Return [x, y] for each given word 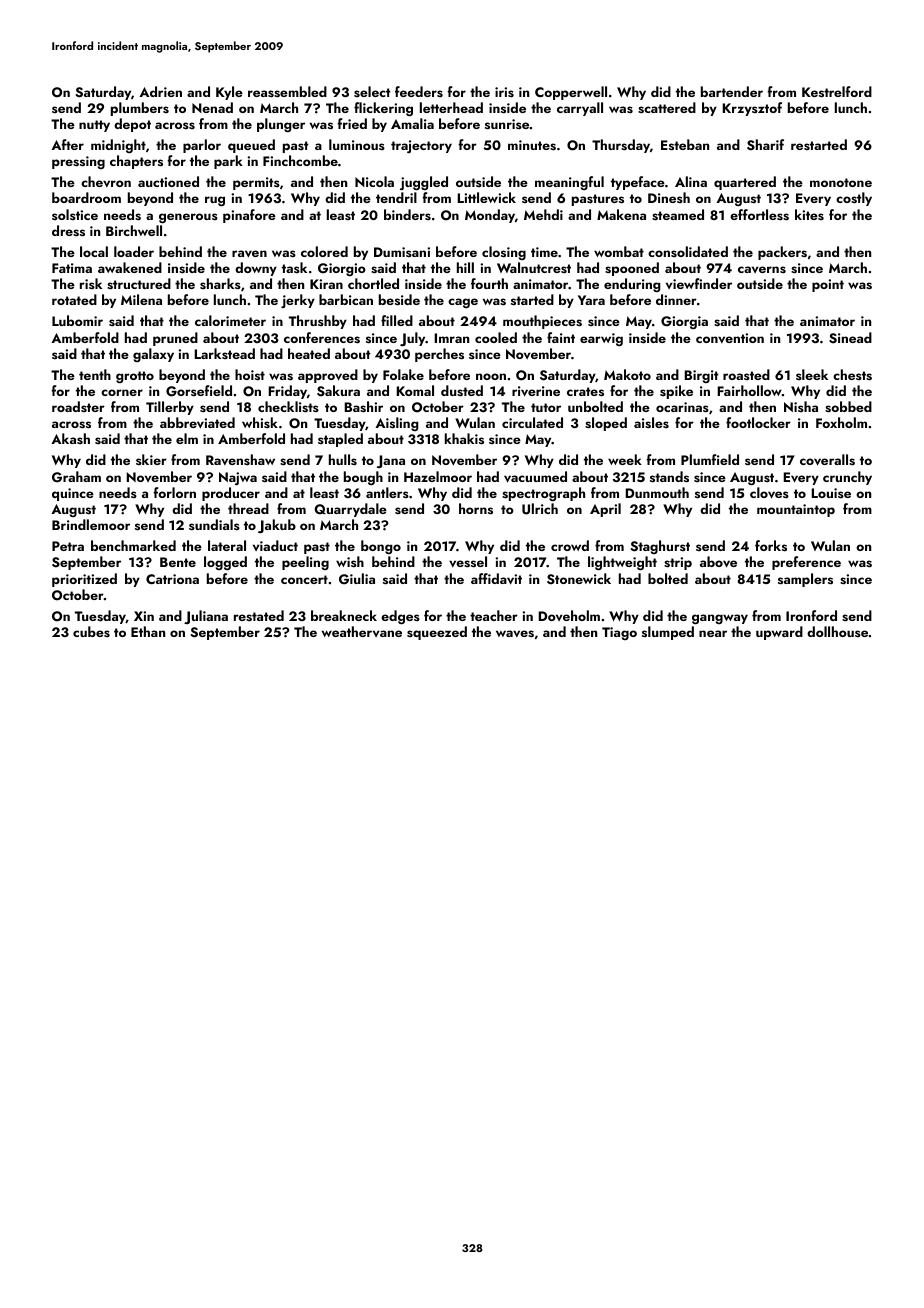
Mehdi [543, 214]
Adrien [160, 91]
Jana [391, 461]
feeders [419, 92]
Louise [831, 493]
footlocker [758, 422]
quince [73, 494]
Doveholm [569, 615]
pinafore [249, 216]
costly [854, 199]
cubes [91, 632]
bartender [732, 91]
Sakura [338, 391]
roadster [78, 407]
